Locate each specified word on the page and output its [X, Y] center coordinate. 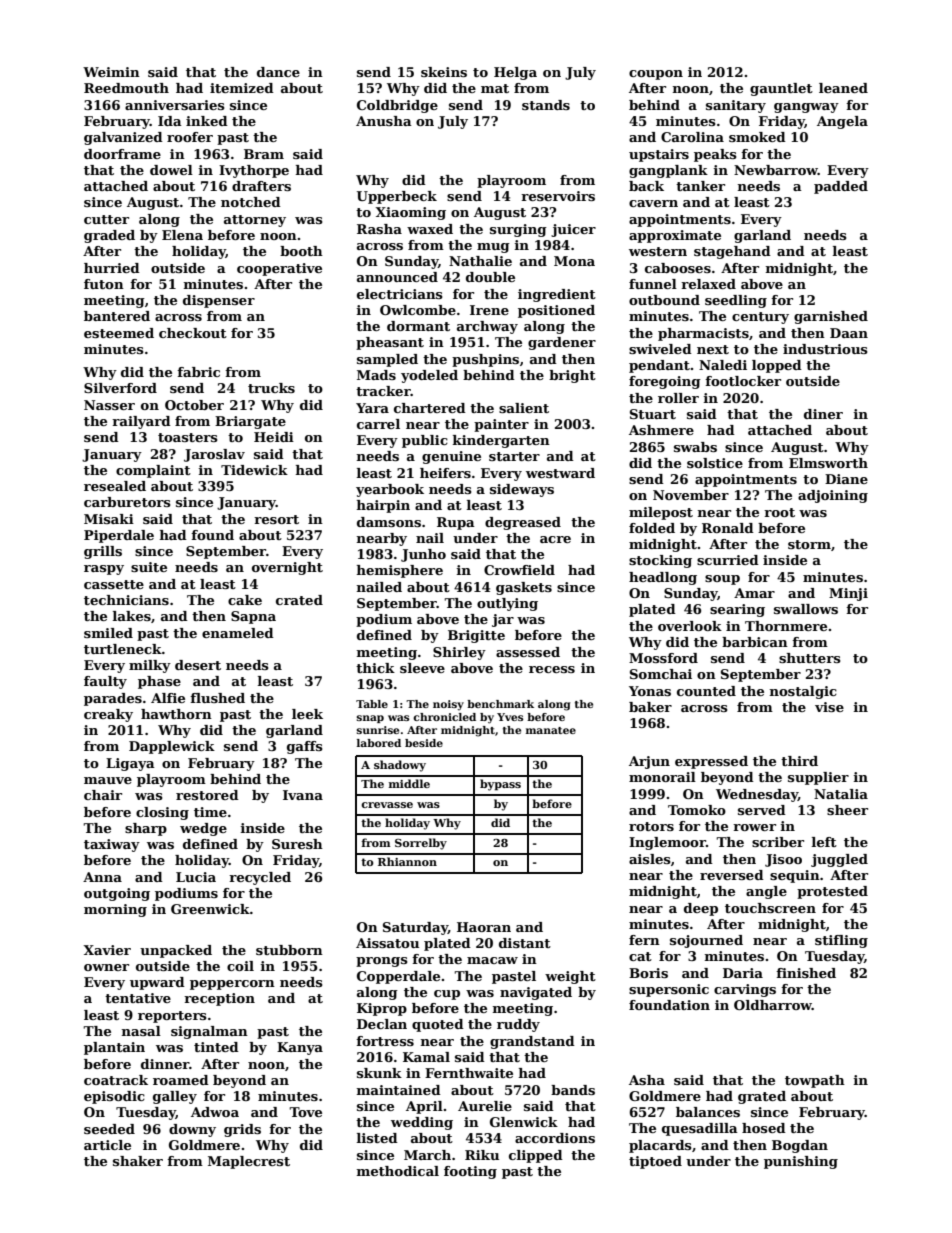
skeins [444, 72]
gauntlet [781, 89]
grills [103, 552]
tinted [216, 1047]
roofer [190, 137]
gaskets [524, 588]
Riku [482, 1155]
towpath [815, 1081]
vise [829, 707]
